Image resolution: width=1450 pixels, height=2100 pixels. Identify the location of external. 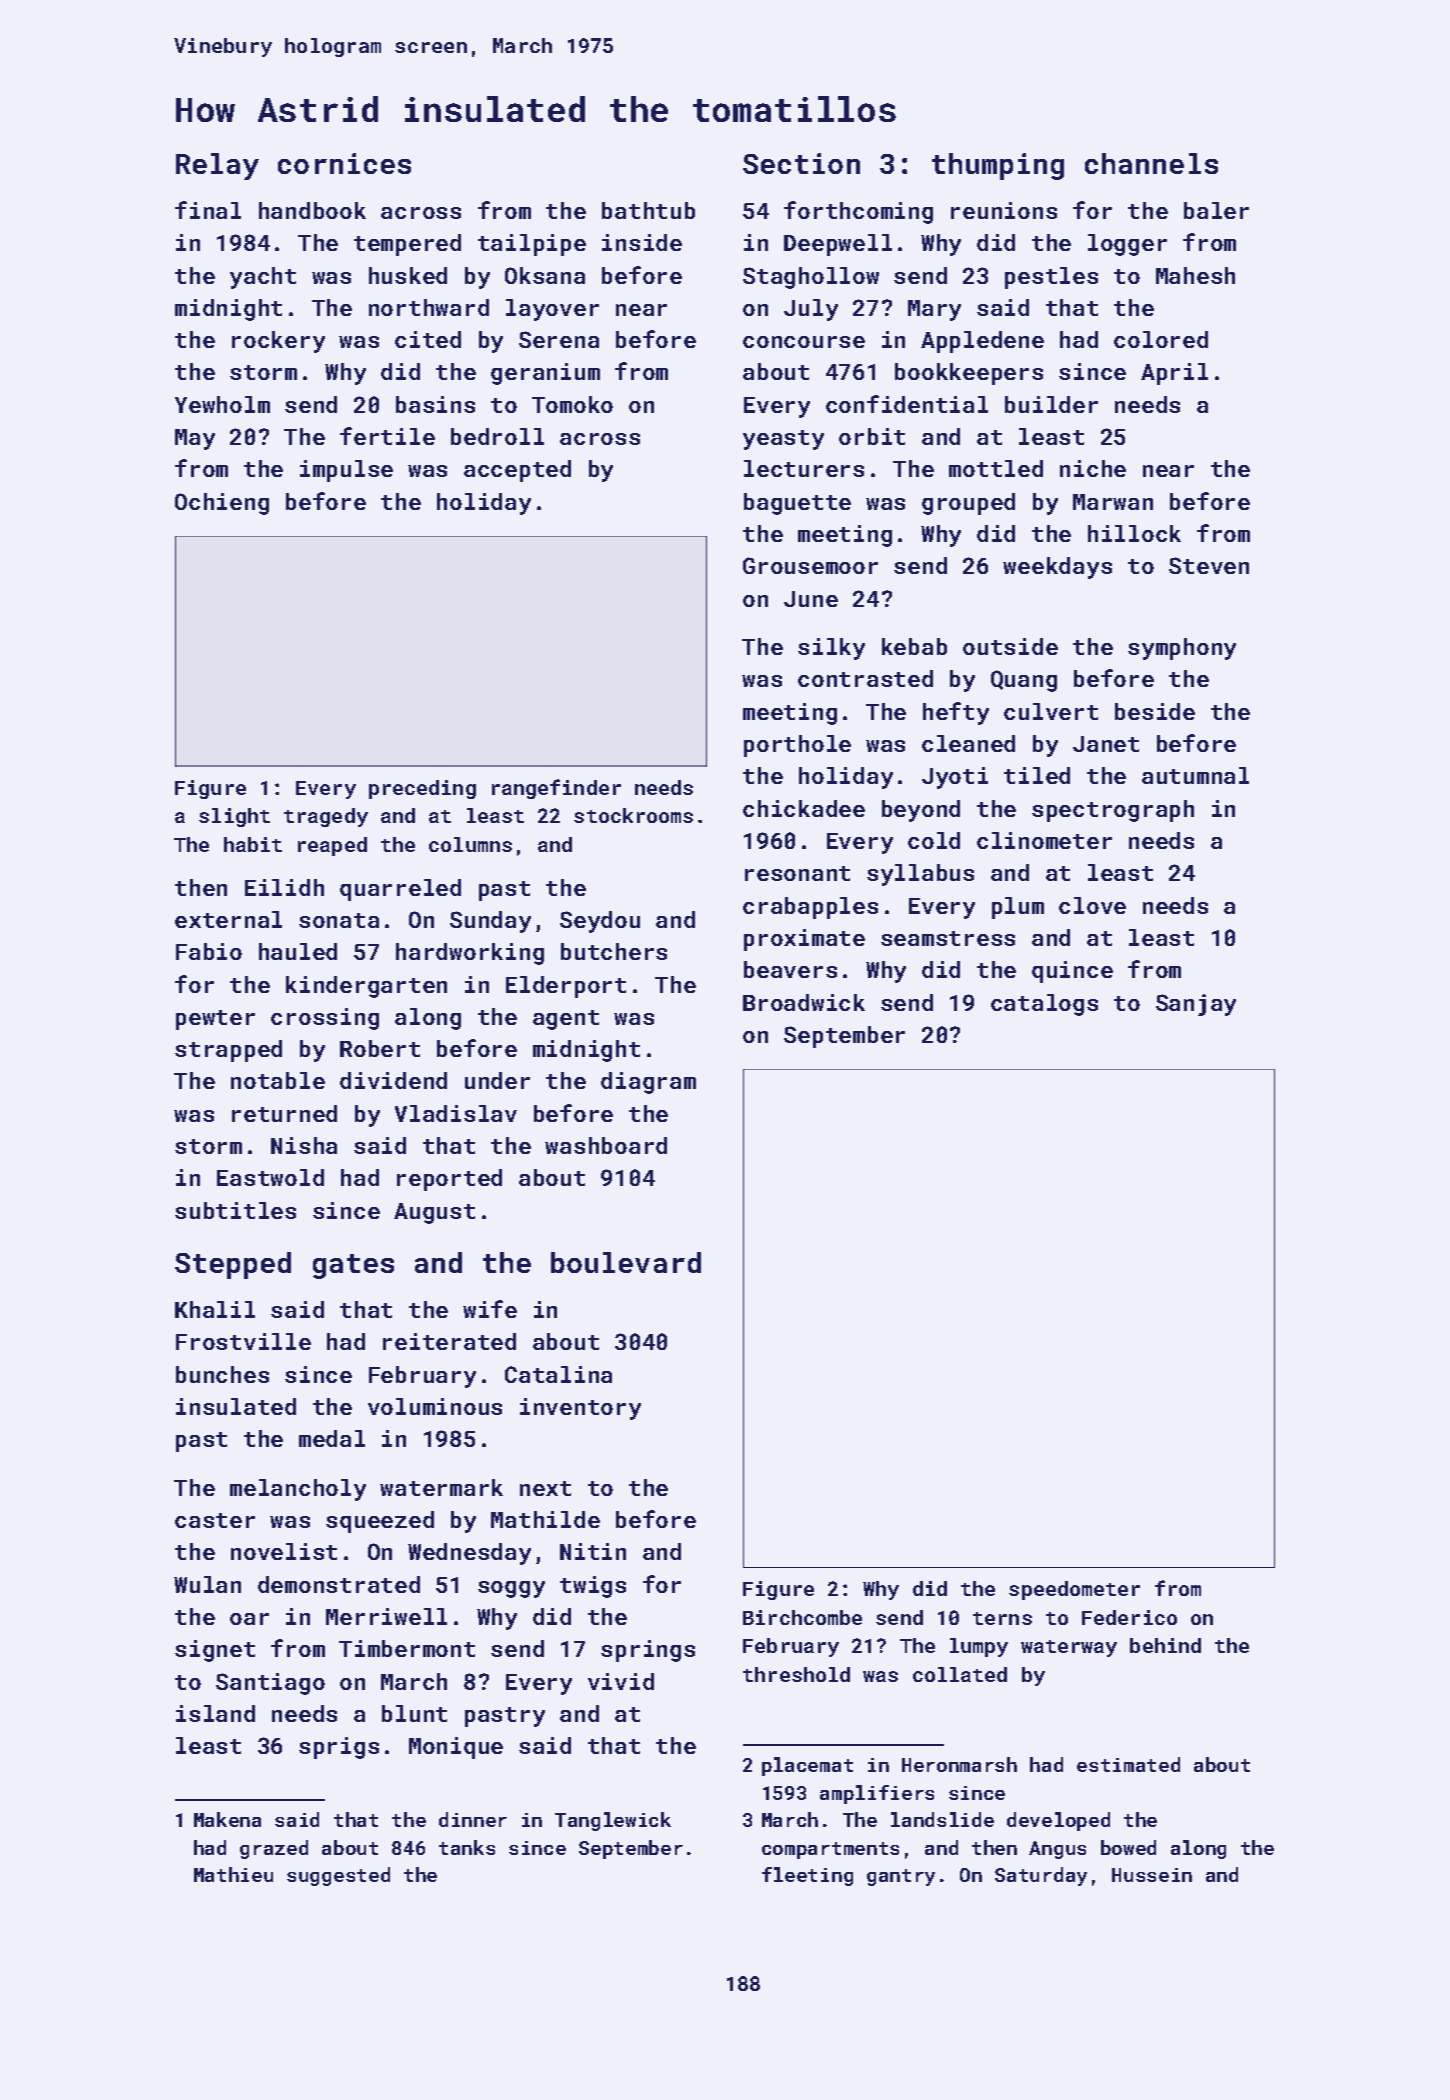
(228, 919).
